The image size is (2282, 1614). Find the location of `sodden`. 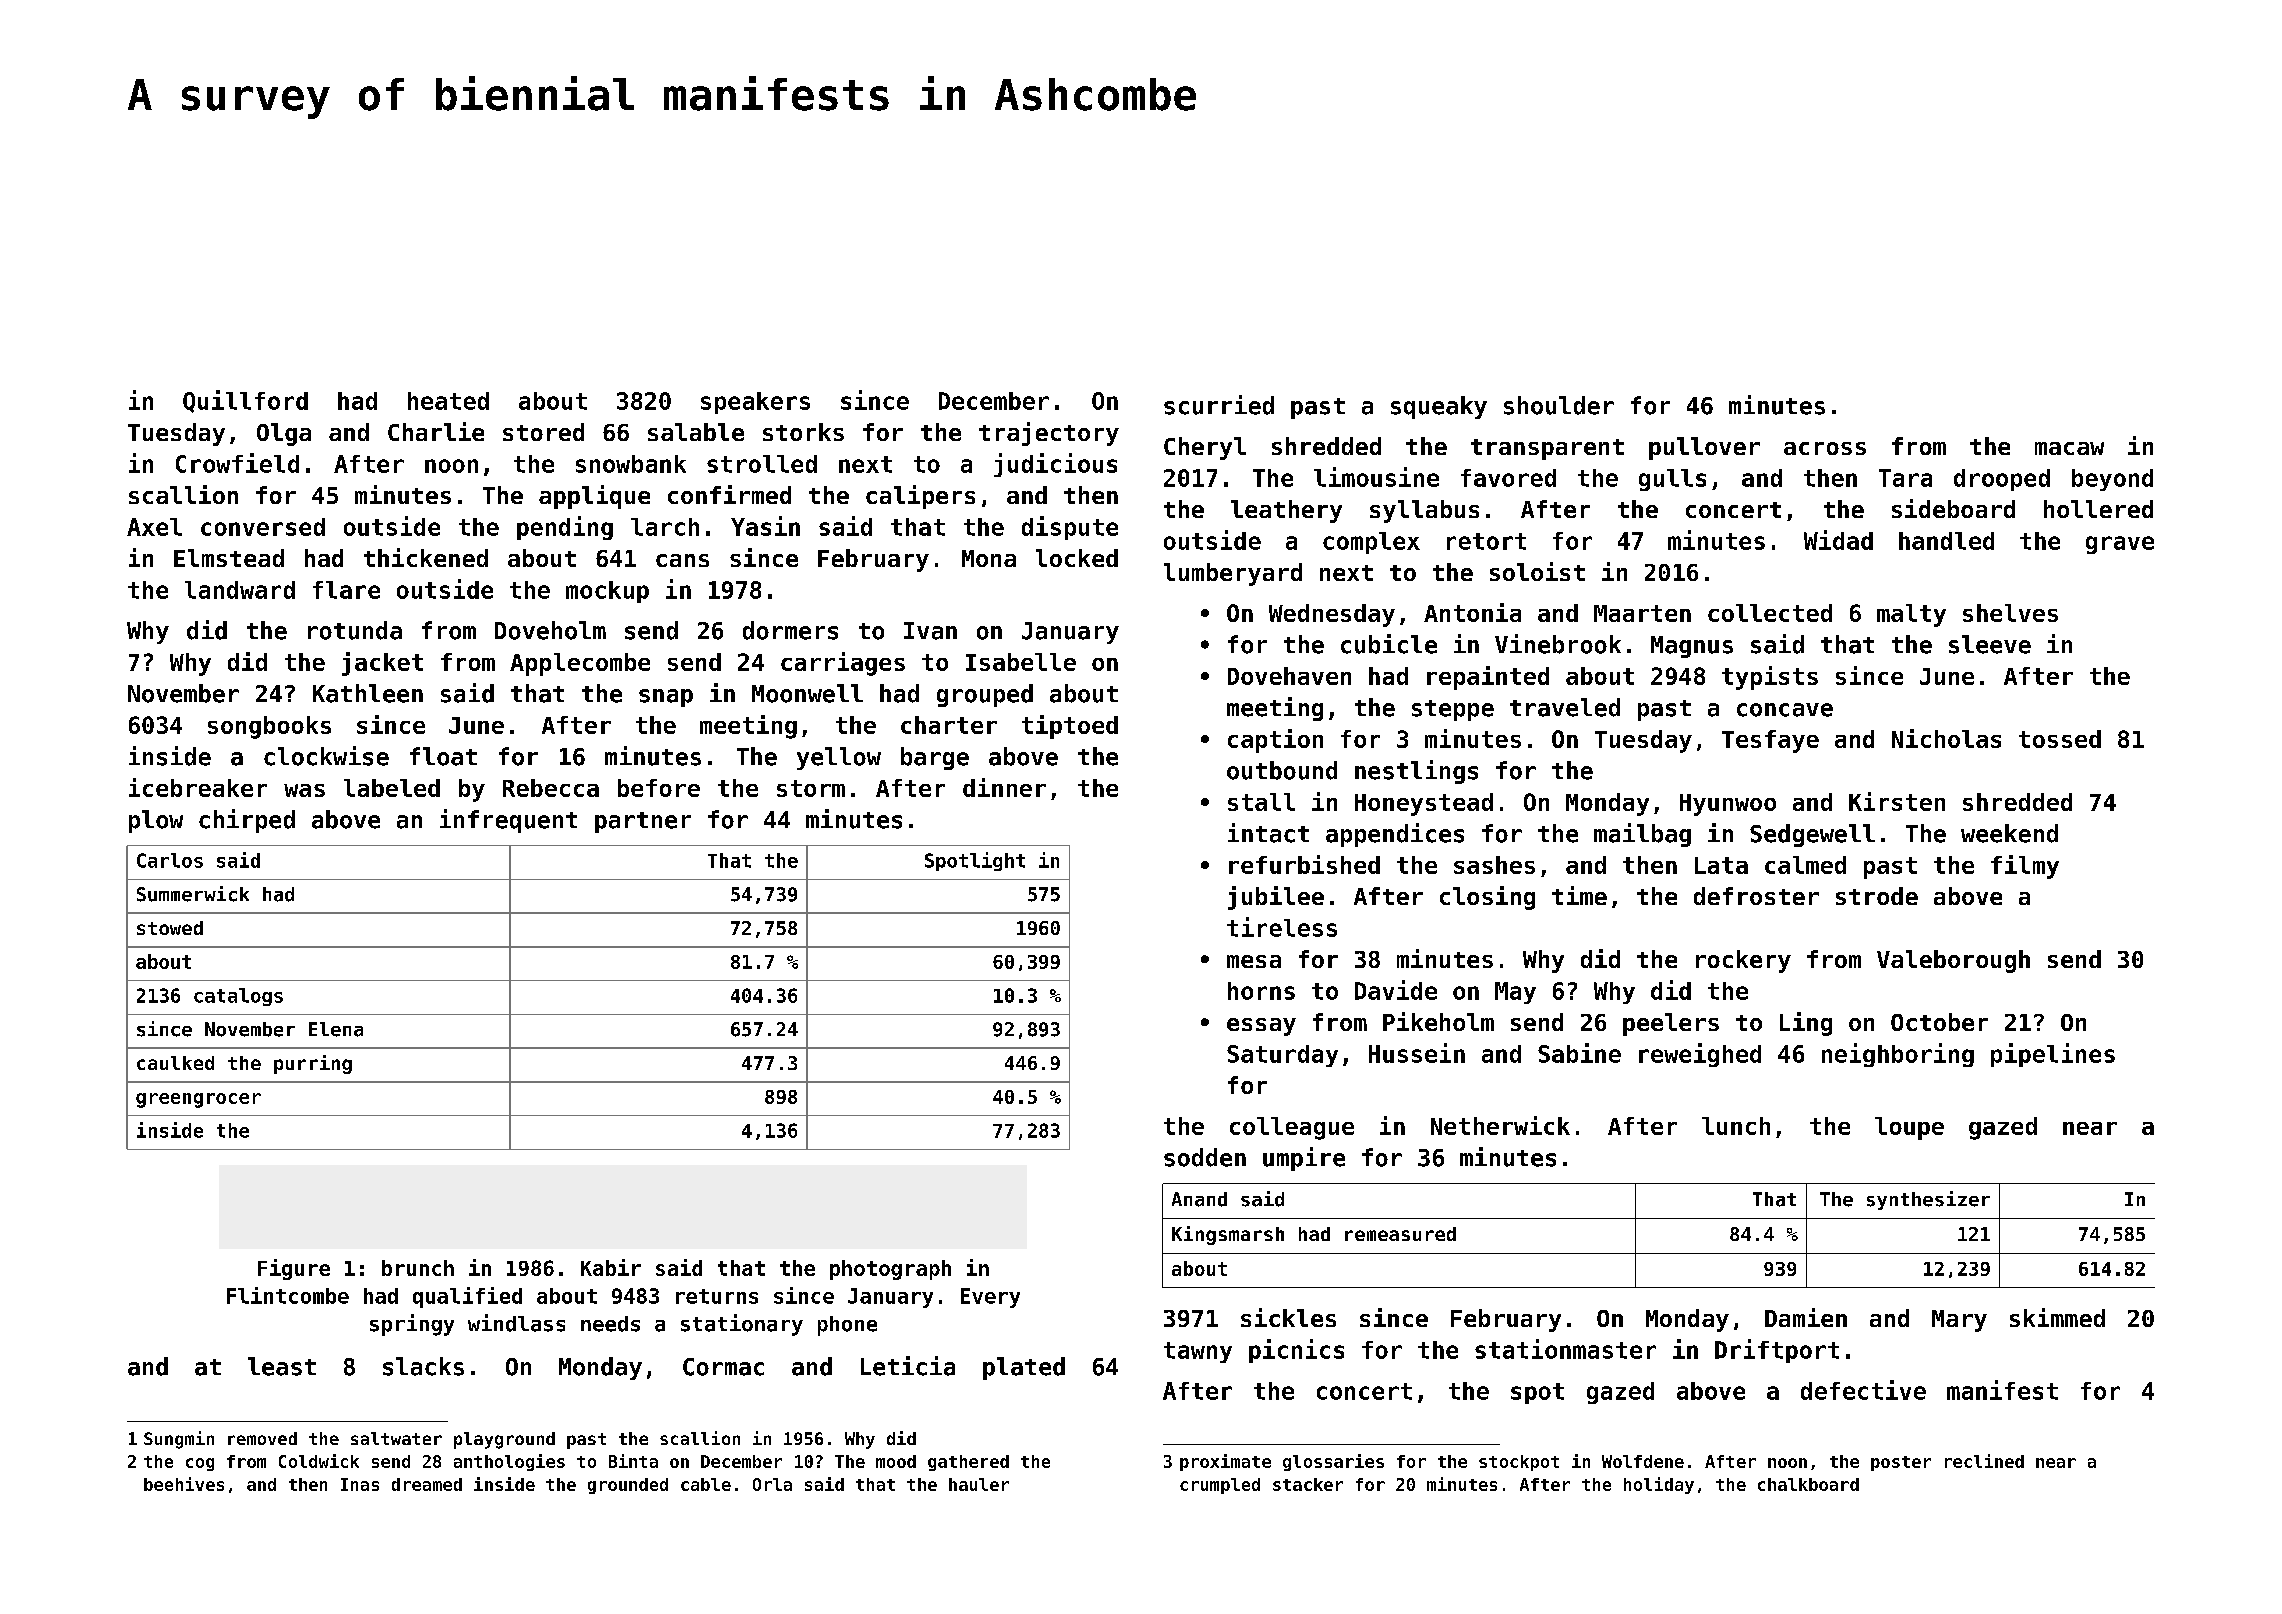

sodden is located at coordinates (1205, 1157).
